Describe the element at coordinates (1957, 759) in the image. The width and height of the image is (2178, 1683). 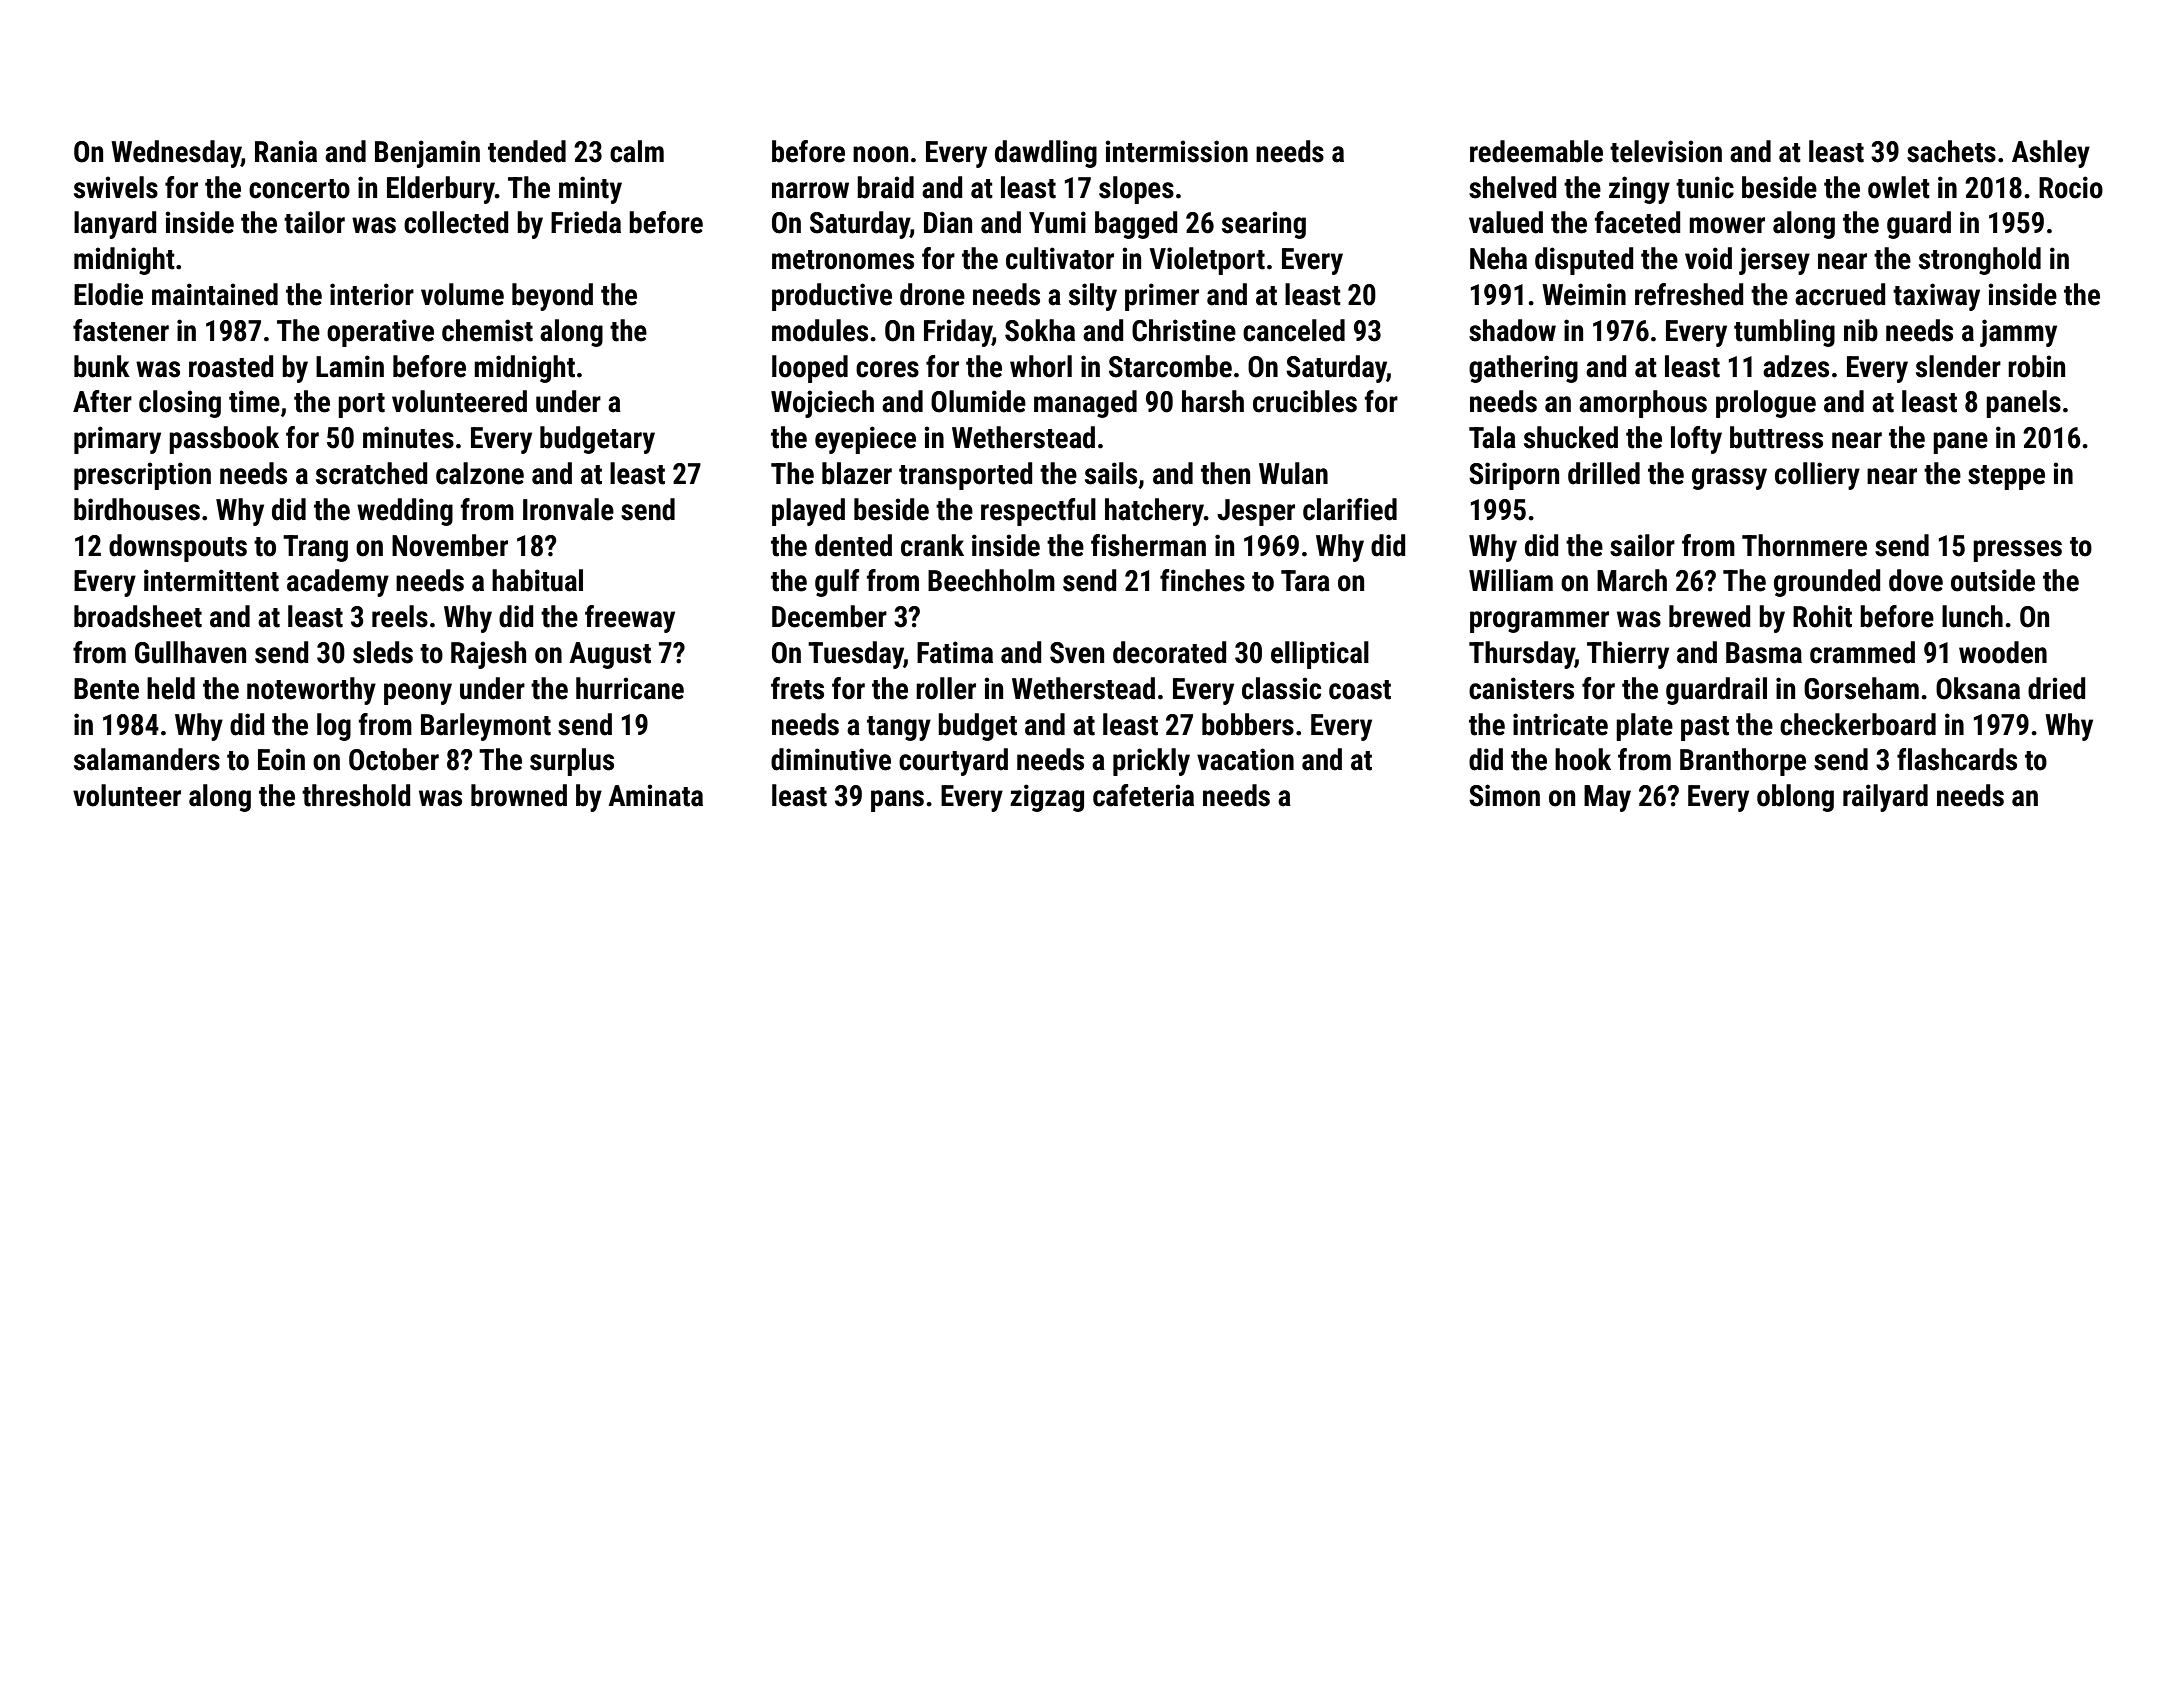
I see `flashcards` at that location.
